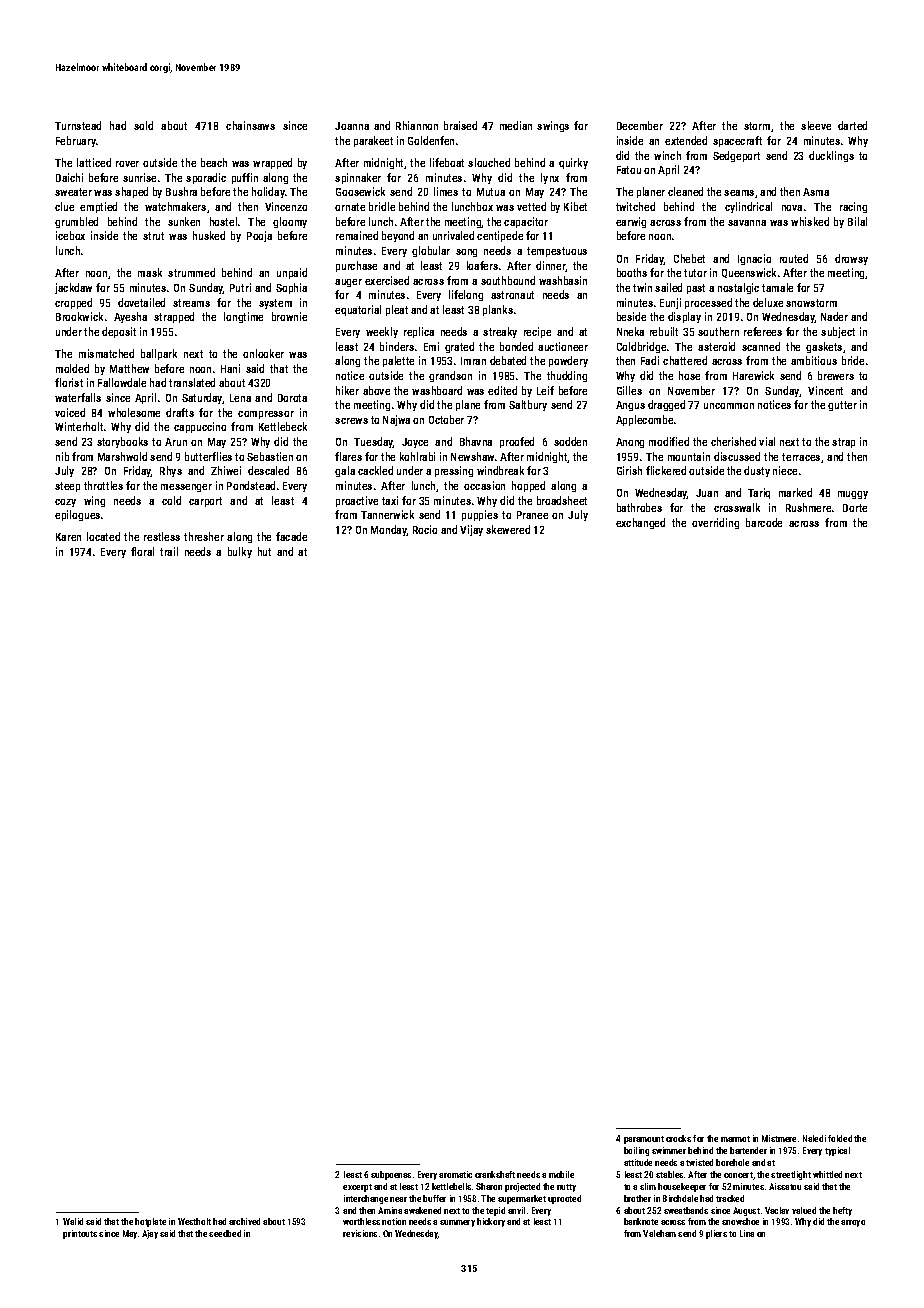 The image size is (924, 1308). What do you see at coordinates (840, 1138) in the page?
I see `folded` at bounding box center [840, 1138].
